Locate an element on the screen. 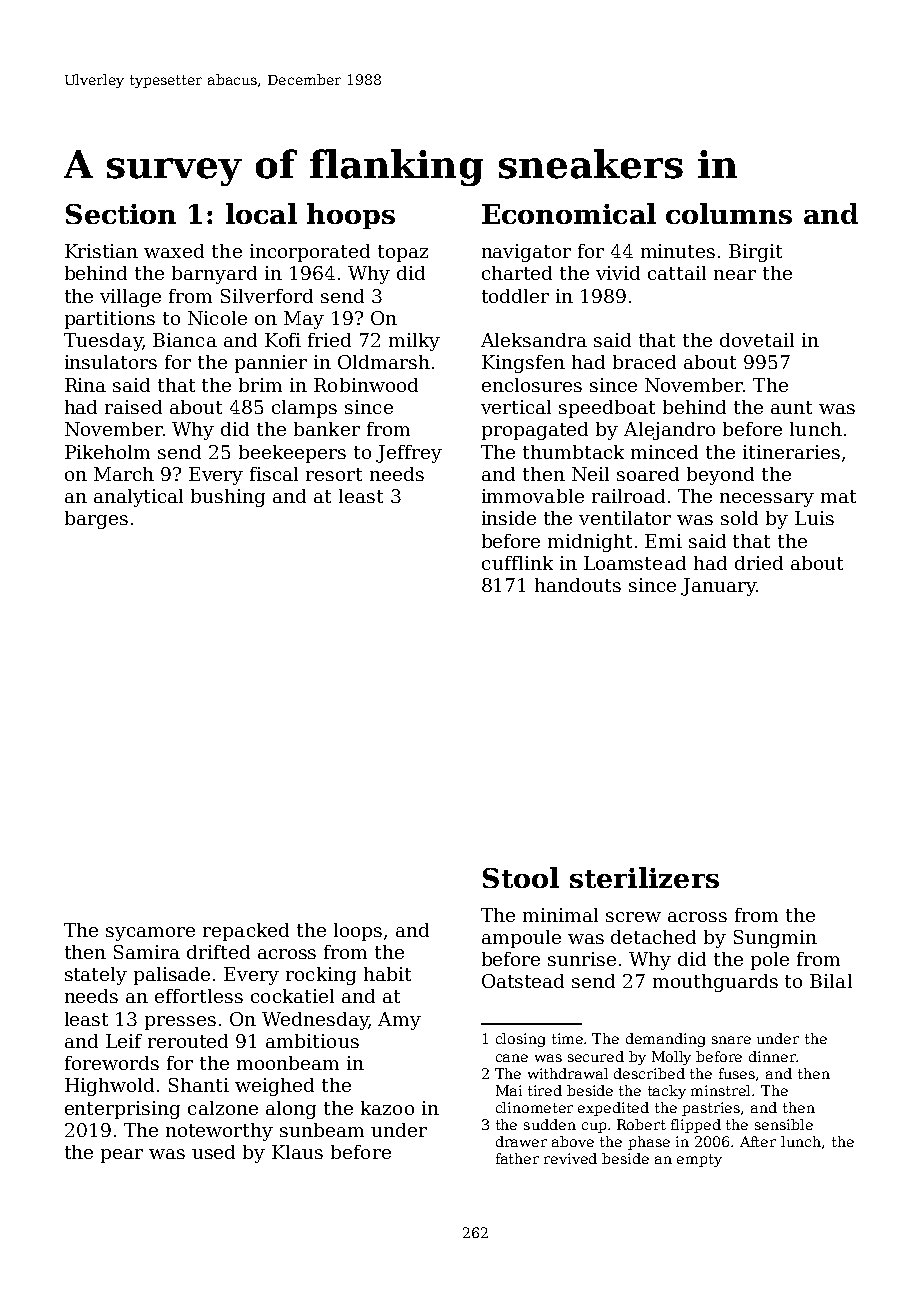 This screenshot has width=924, height=1311. cockatiel is located at coordinates (292, 996).
